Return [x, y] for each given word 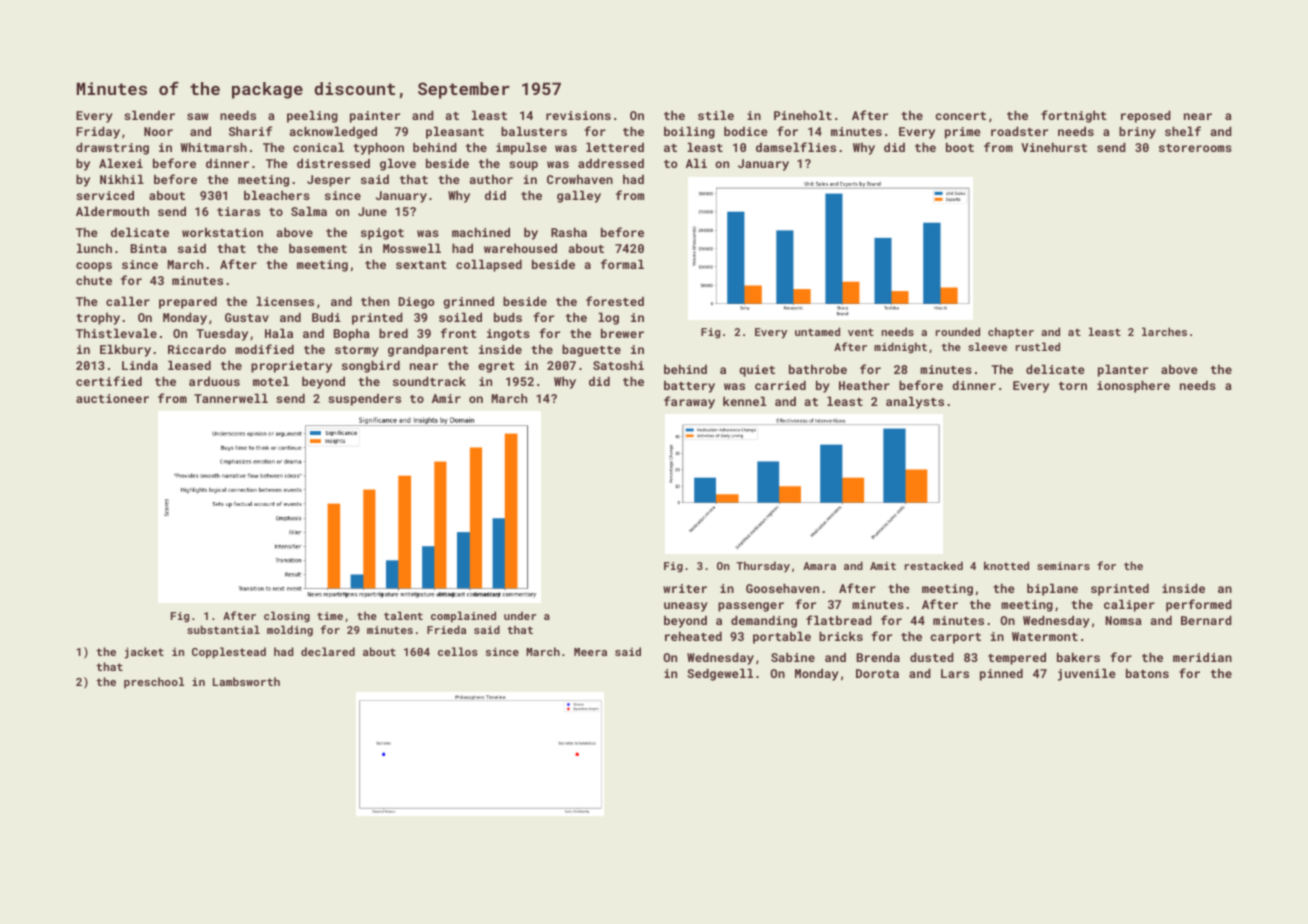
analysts [915, 402]
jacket [144, 653]
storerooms [1195, 148]
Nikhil [122, 179]
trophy [98, 319]
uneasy [686, 607]
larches [1164, 331]
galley [579, 196]
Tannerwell [231, 398]
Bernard [1206, 620]
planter [1123, 370]
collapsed [489, 265]
